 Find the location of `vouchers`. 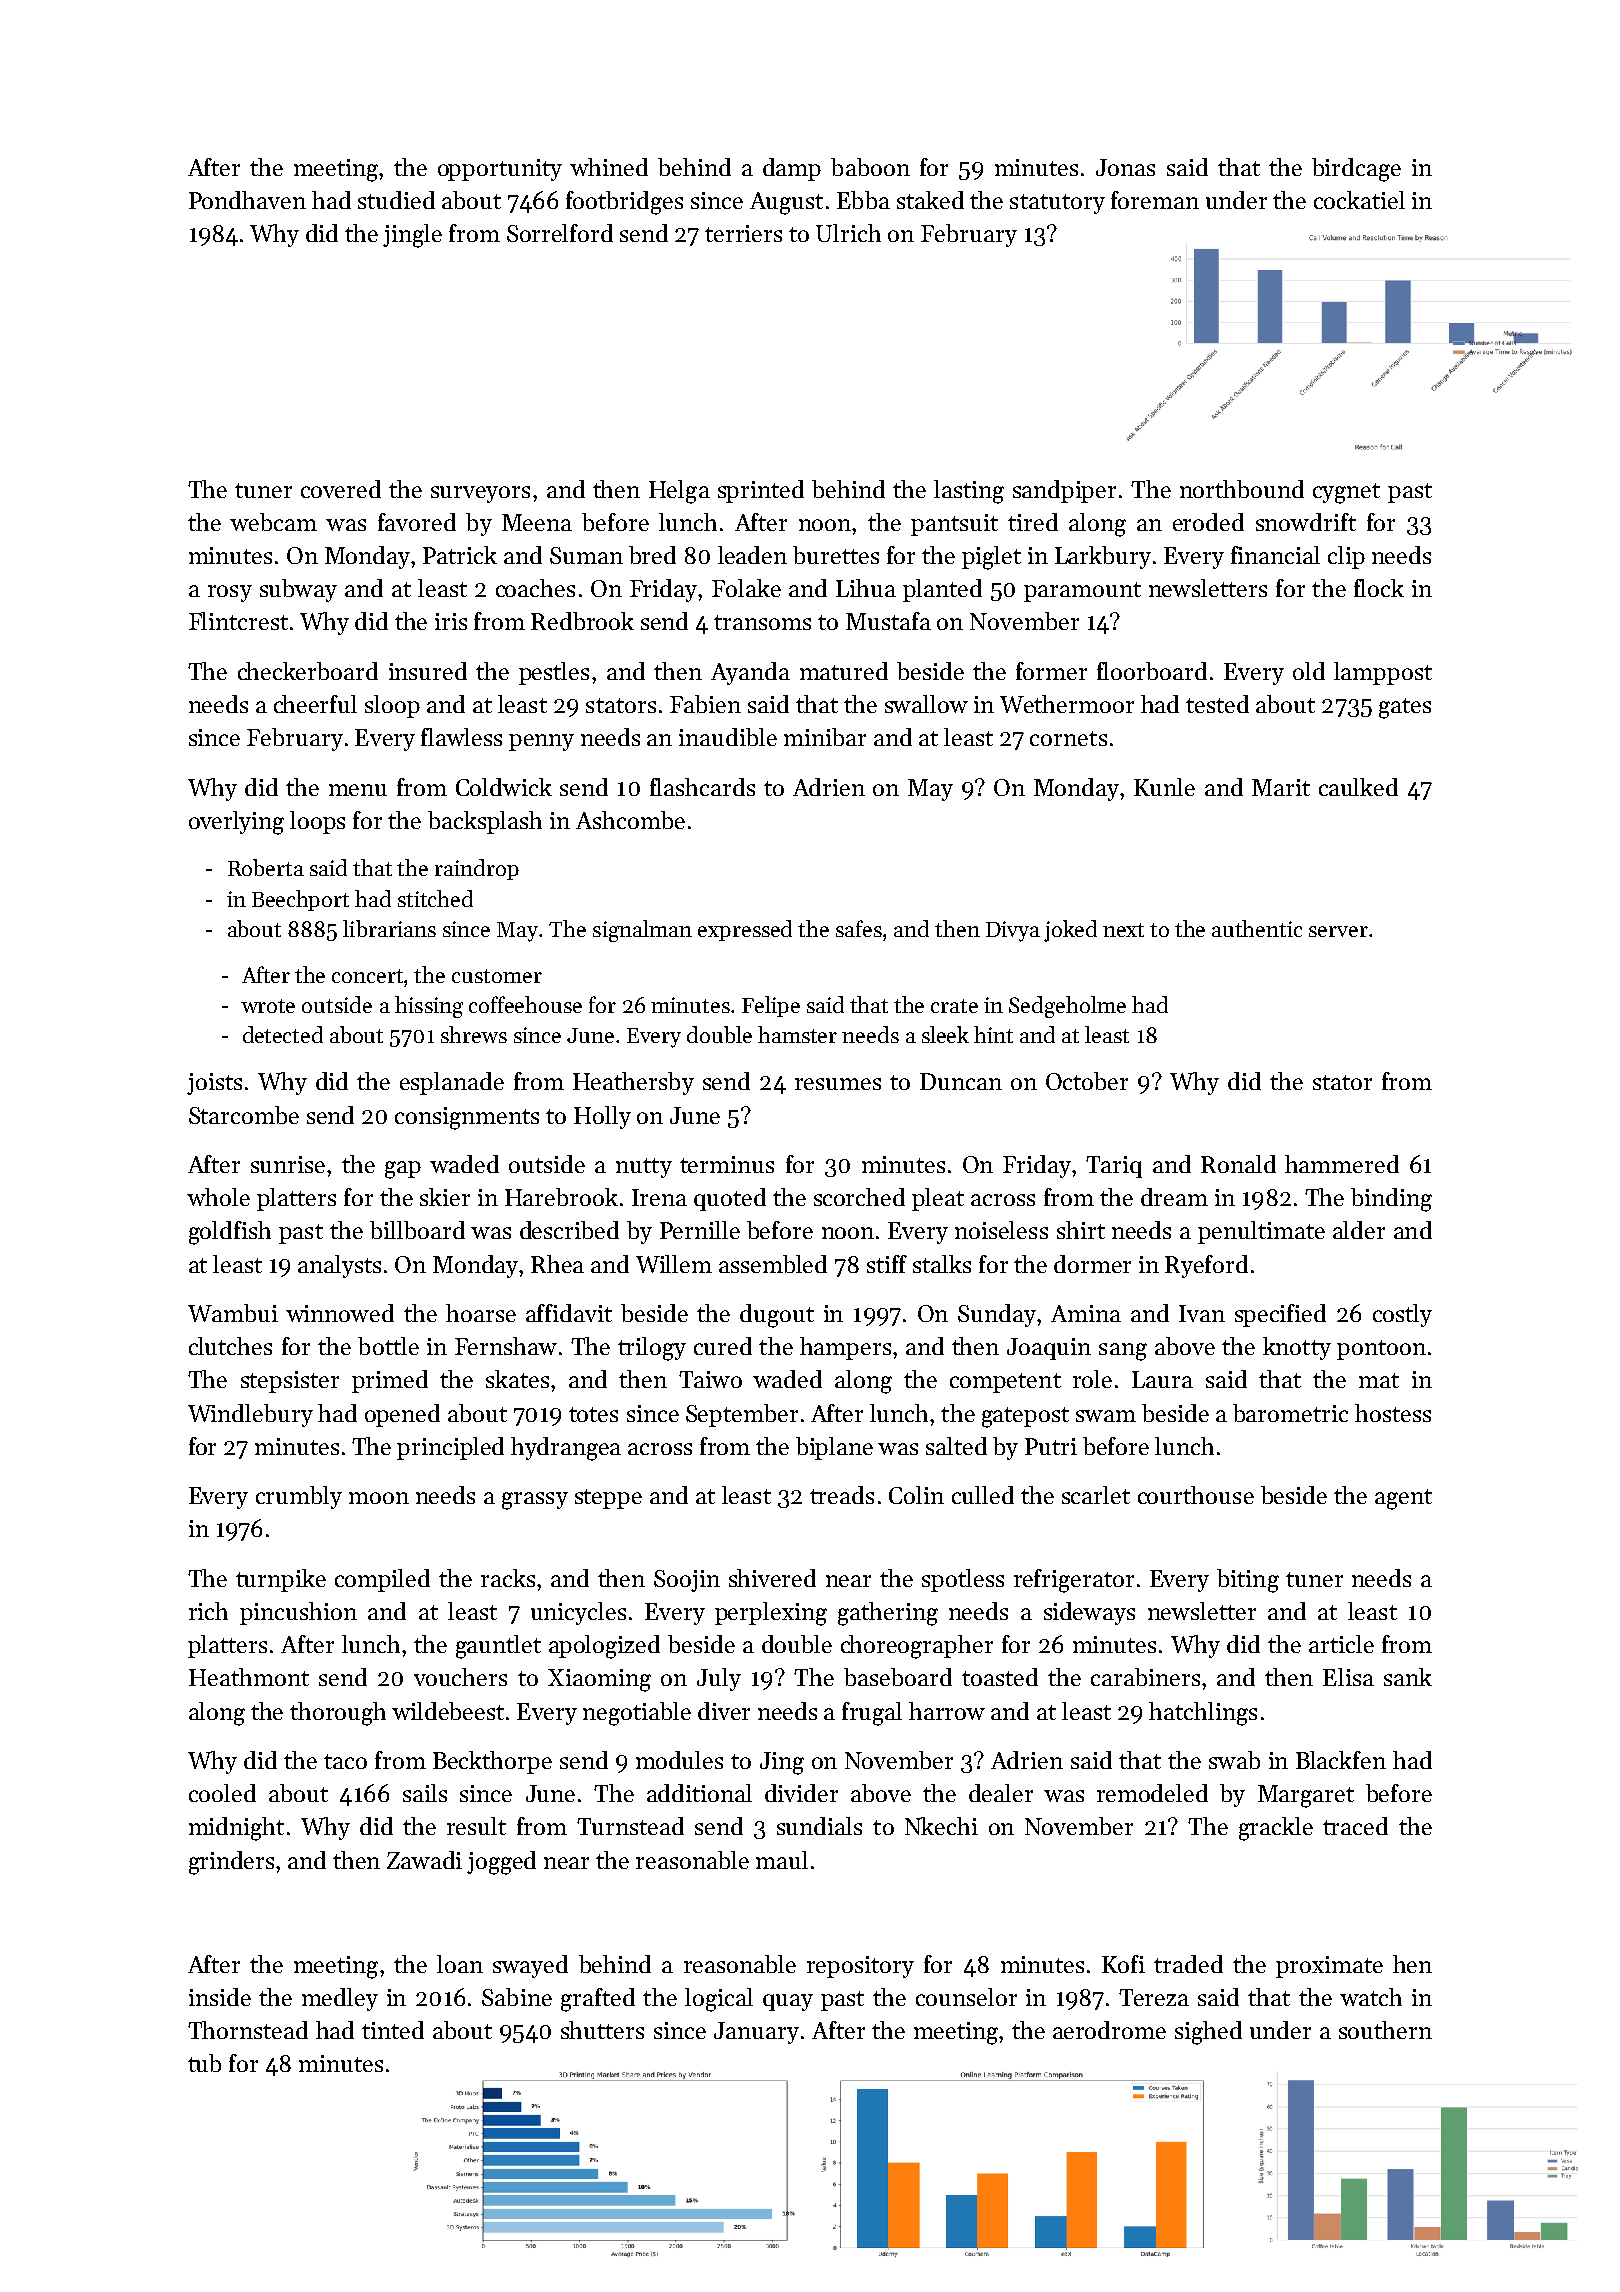

vouchers is located at coordinates (460, 1677).
